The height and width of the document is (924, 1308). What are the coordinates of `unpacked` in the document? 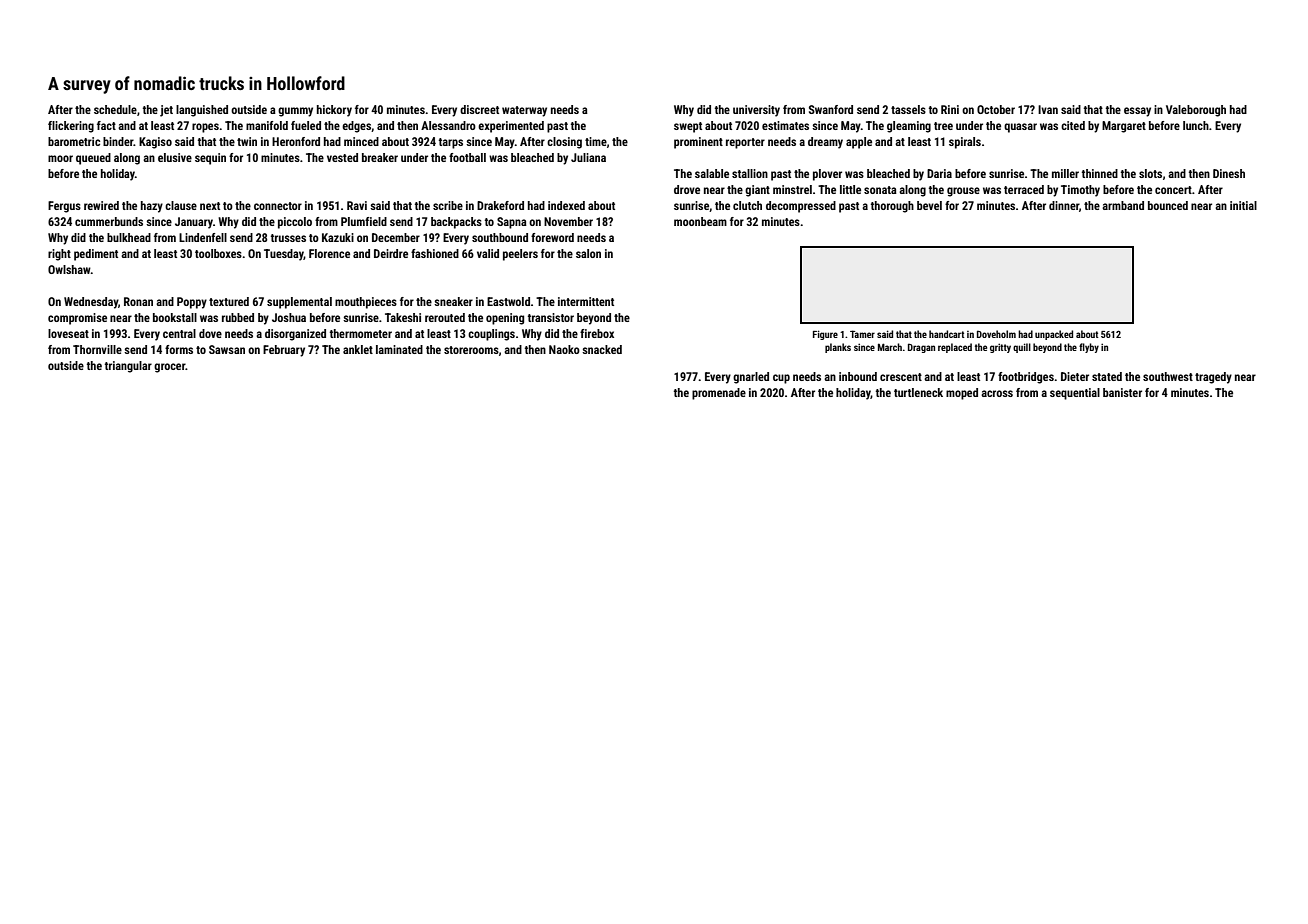 It's located at (1054, 335).
